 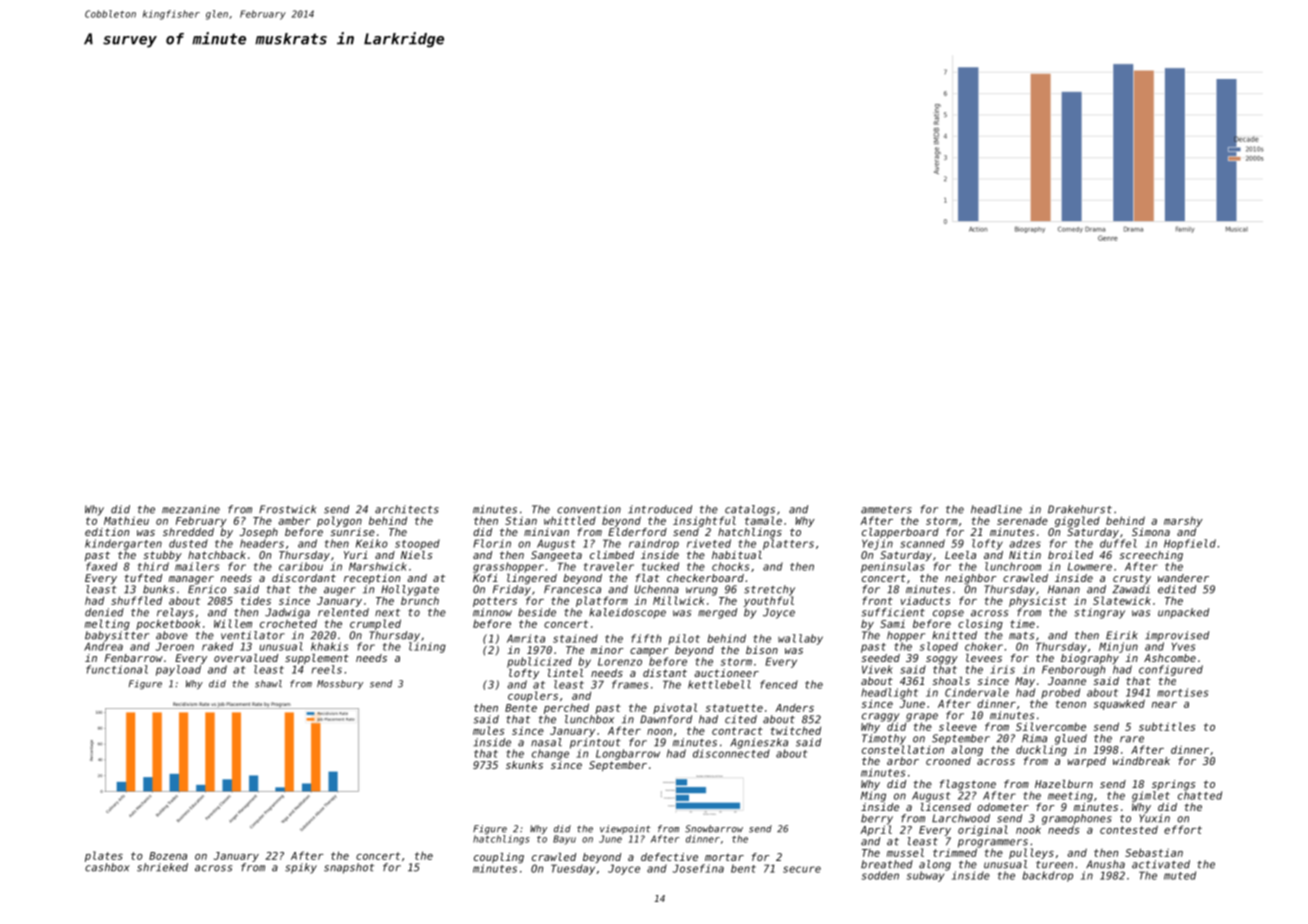 I want to click on subway, so click(x=925, y=876).
